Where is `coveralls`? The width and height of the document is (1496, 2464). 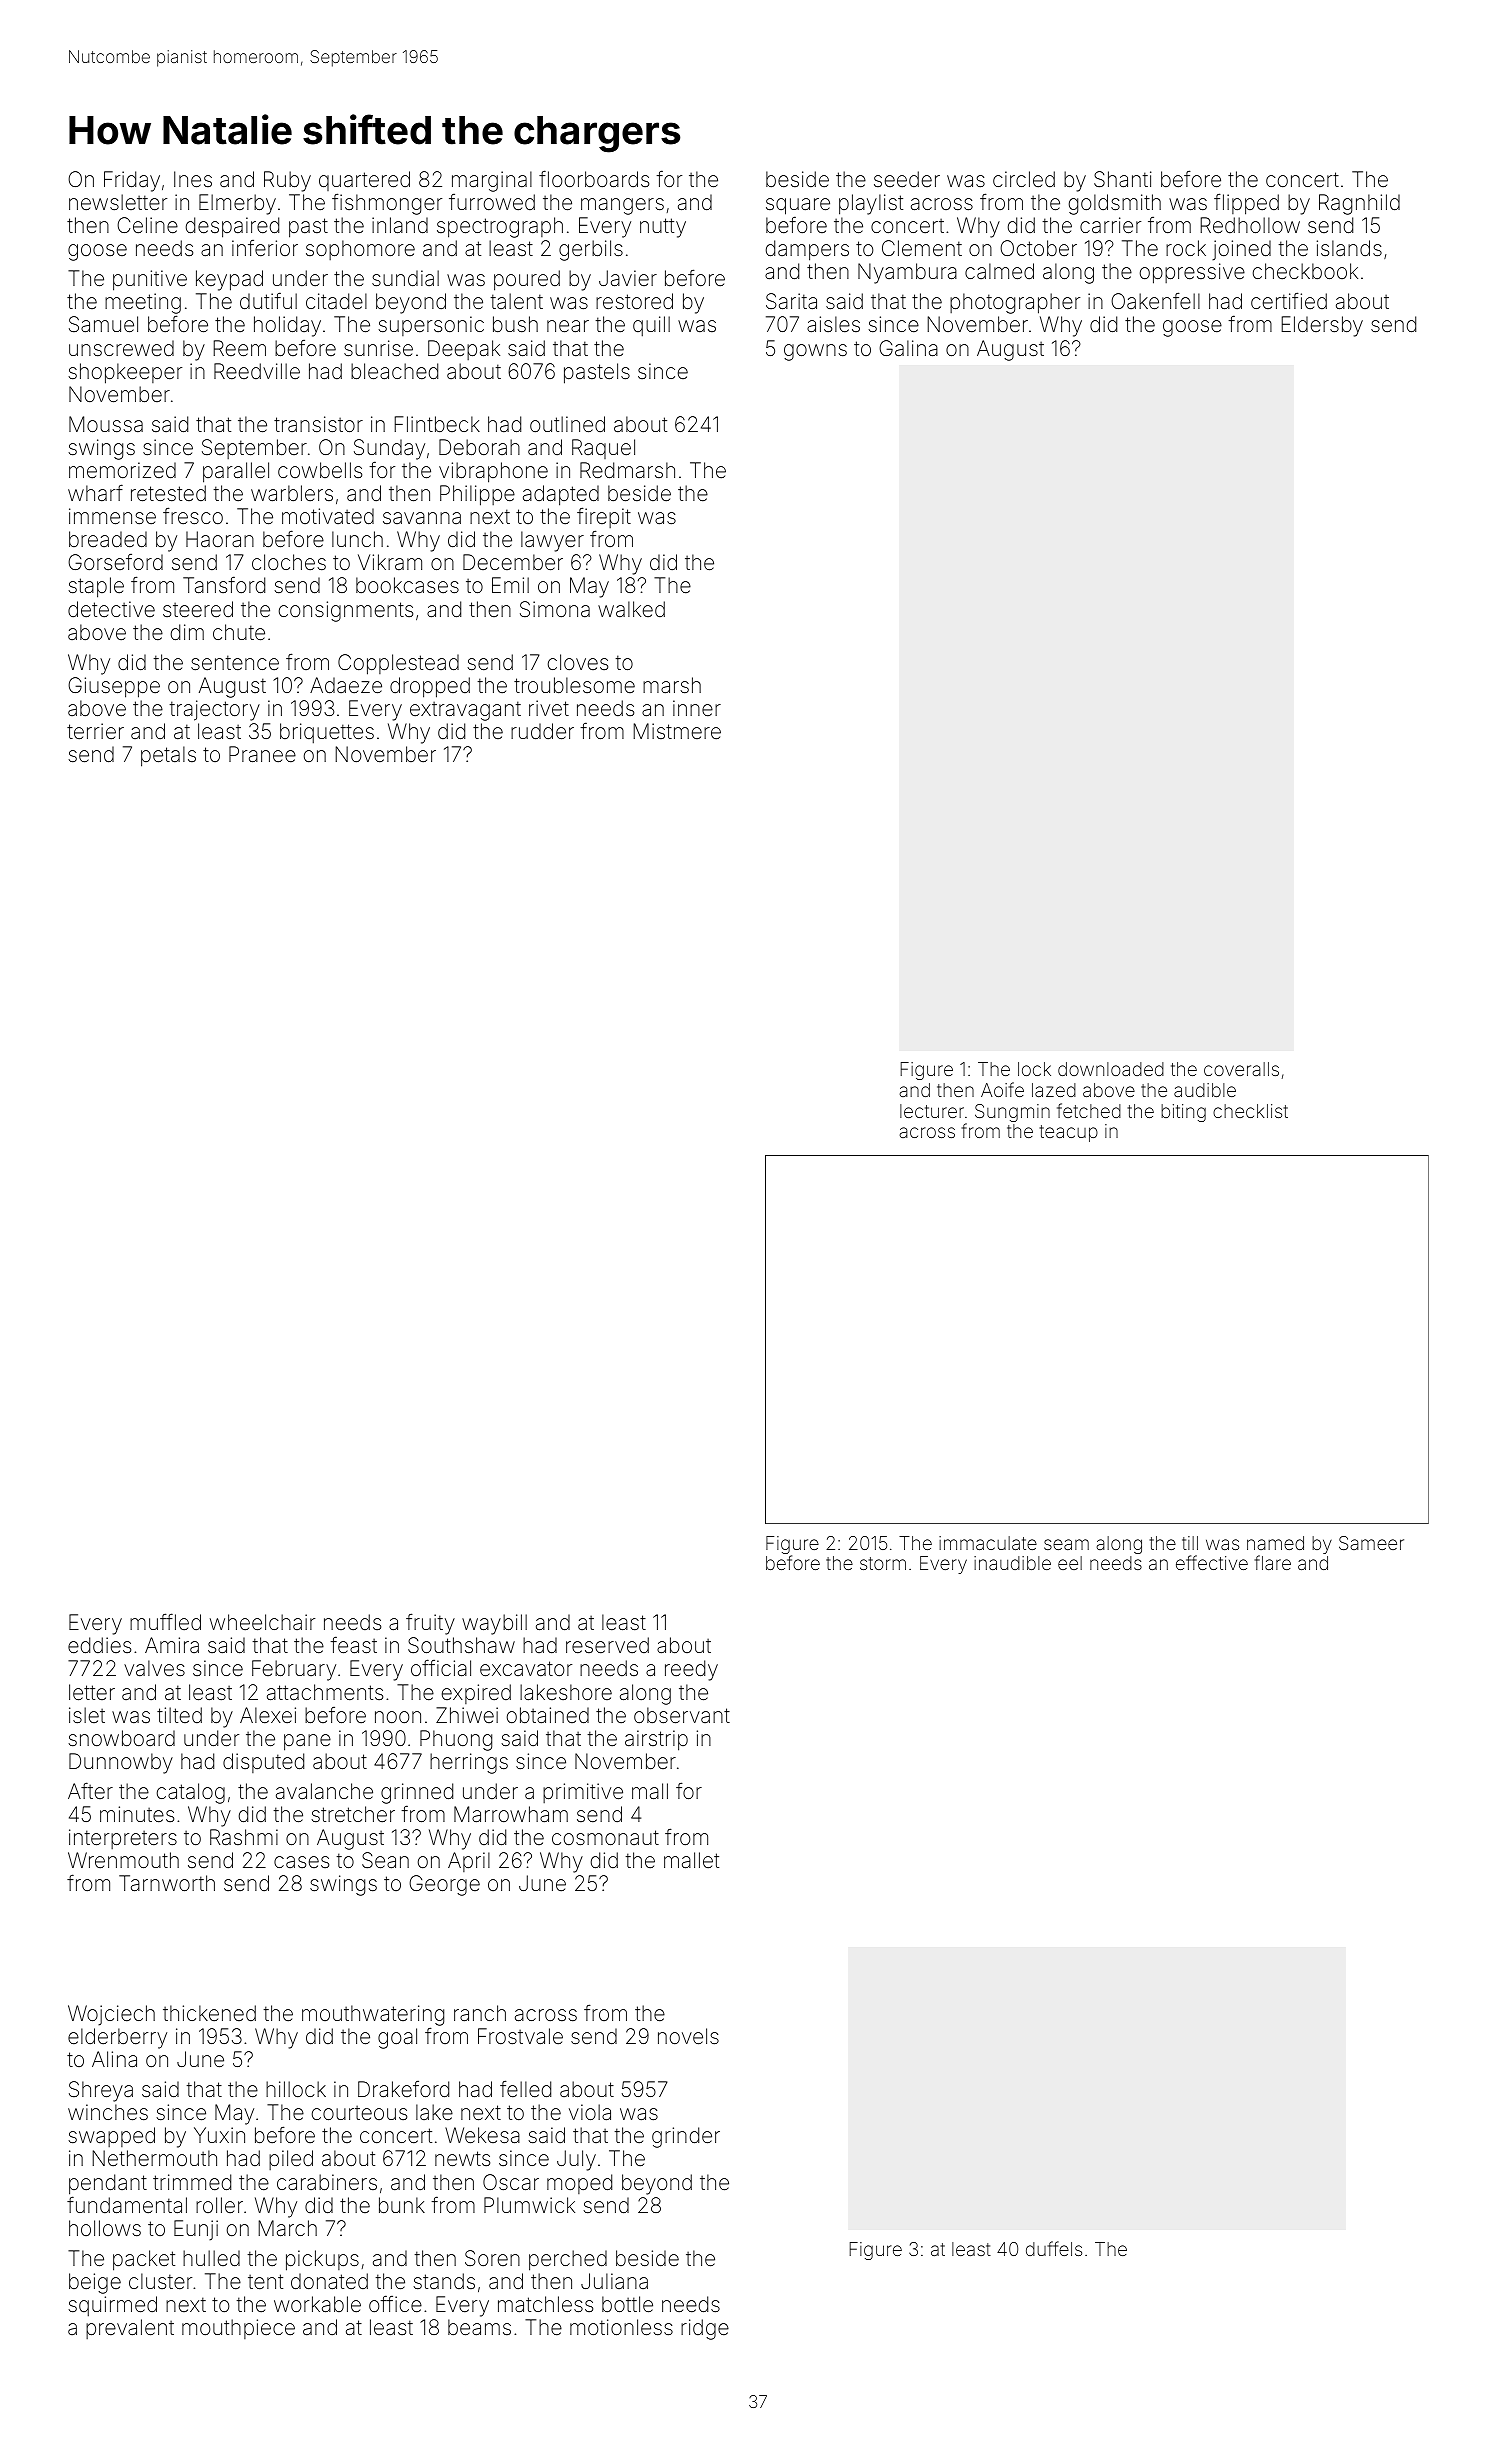 coveralls is located at coordinates (1241, 1069).
